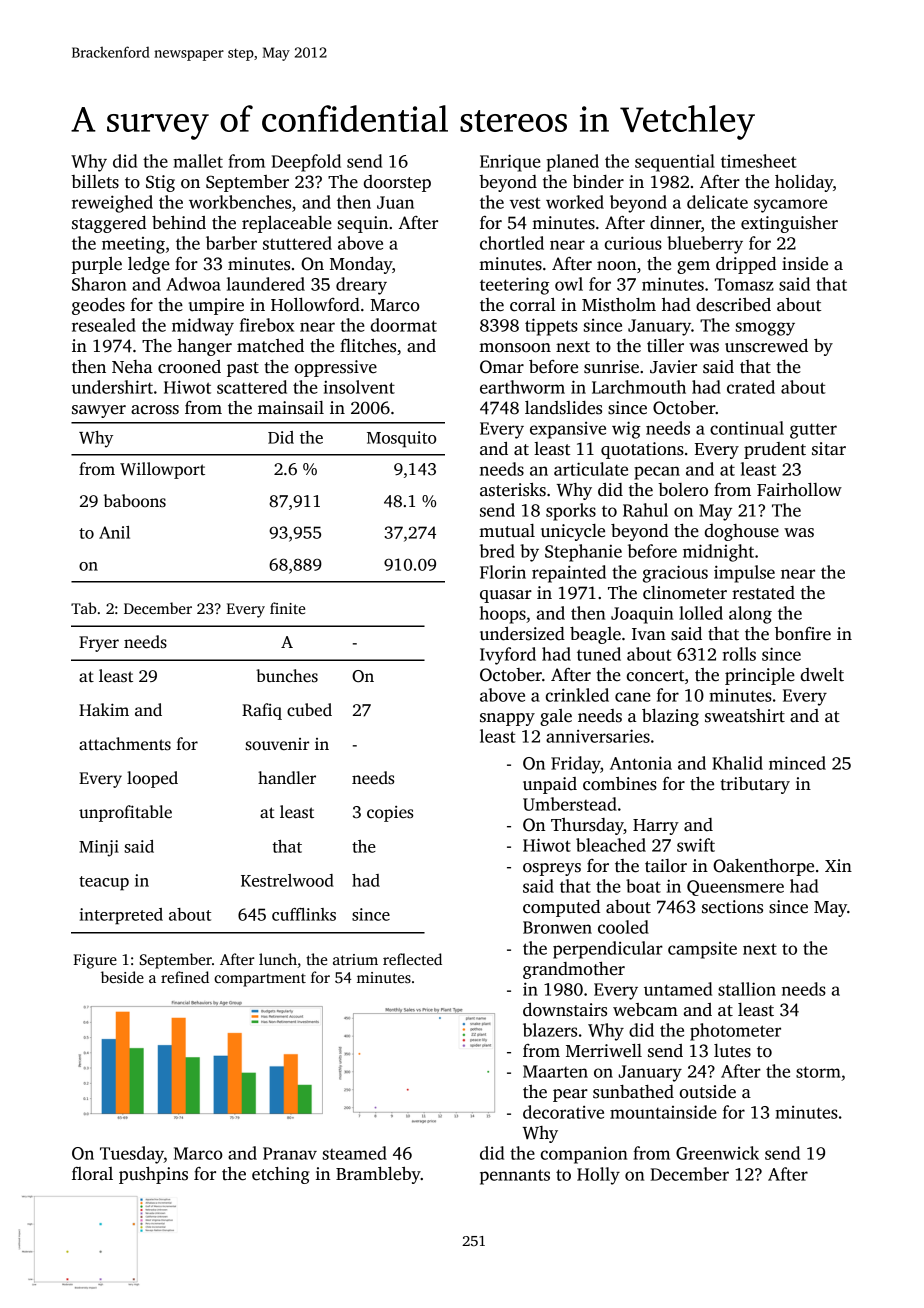  What do you see at coordinates (198, 161) in the document?
I see `mallet` at bounding box center [198, 161].
